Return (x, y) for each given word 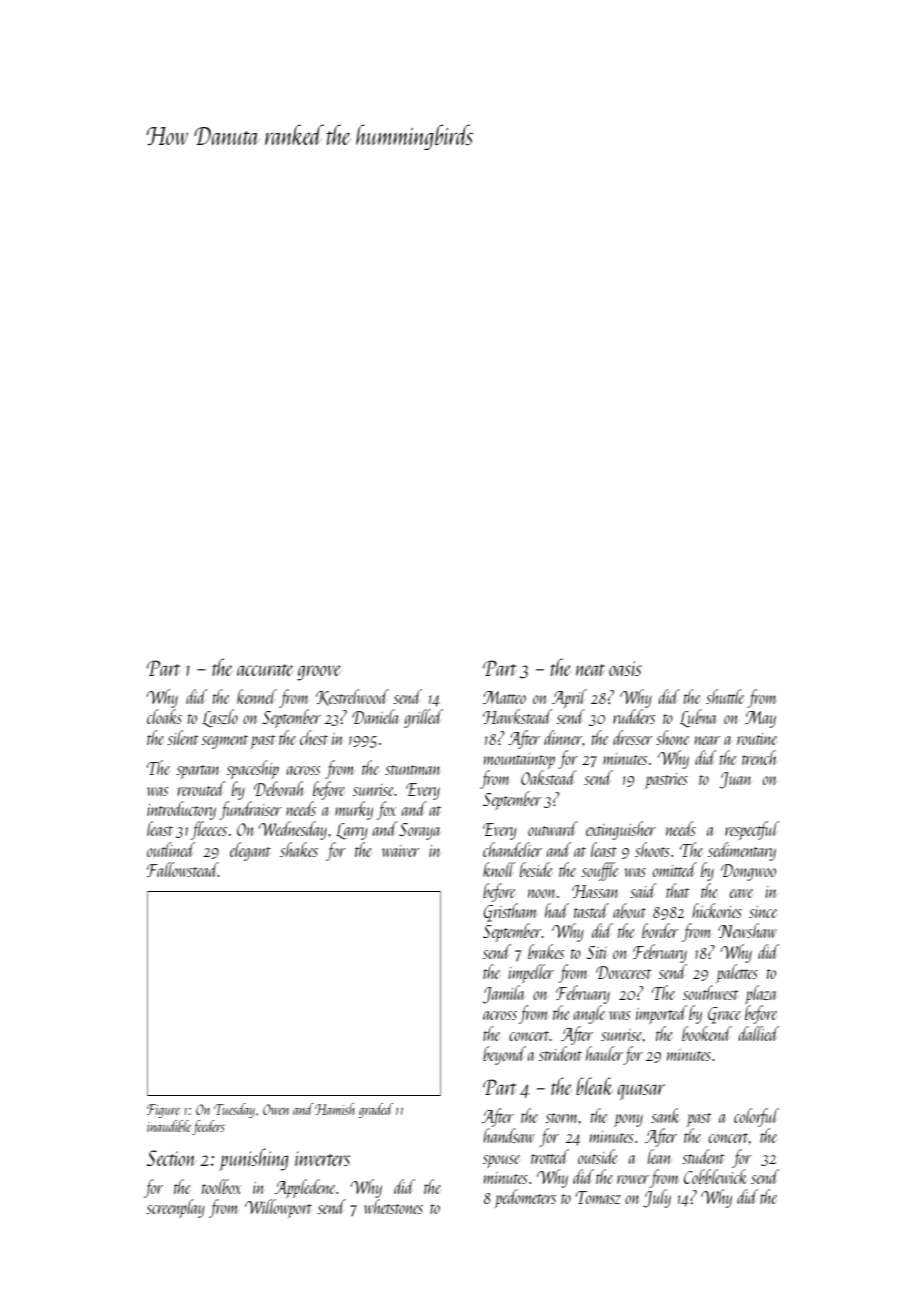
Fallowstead (182, 869)
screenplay (175, 1208)
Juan (736, 780)
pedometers (525, 1198)
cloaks (164, 716)
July (657, 1198)
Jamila (503, 994)
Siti (597, 952)
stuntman (413, 770)
